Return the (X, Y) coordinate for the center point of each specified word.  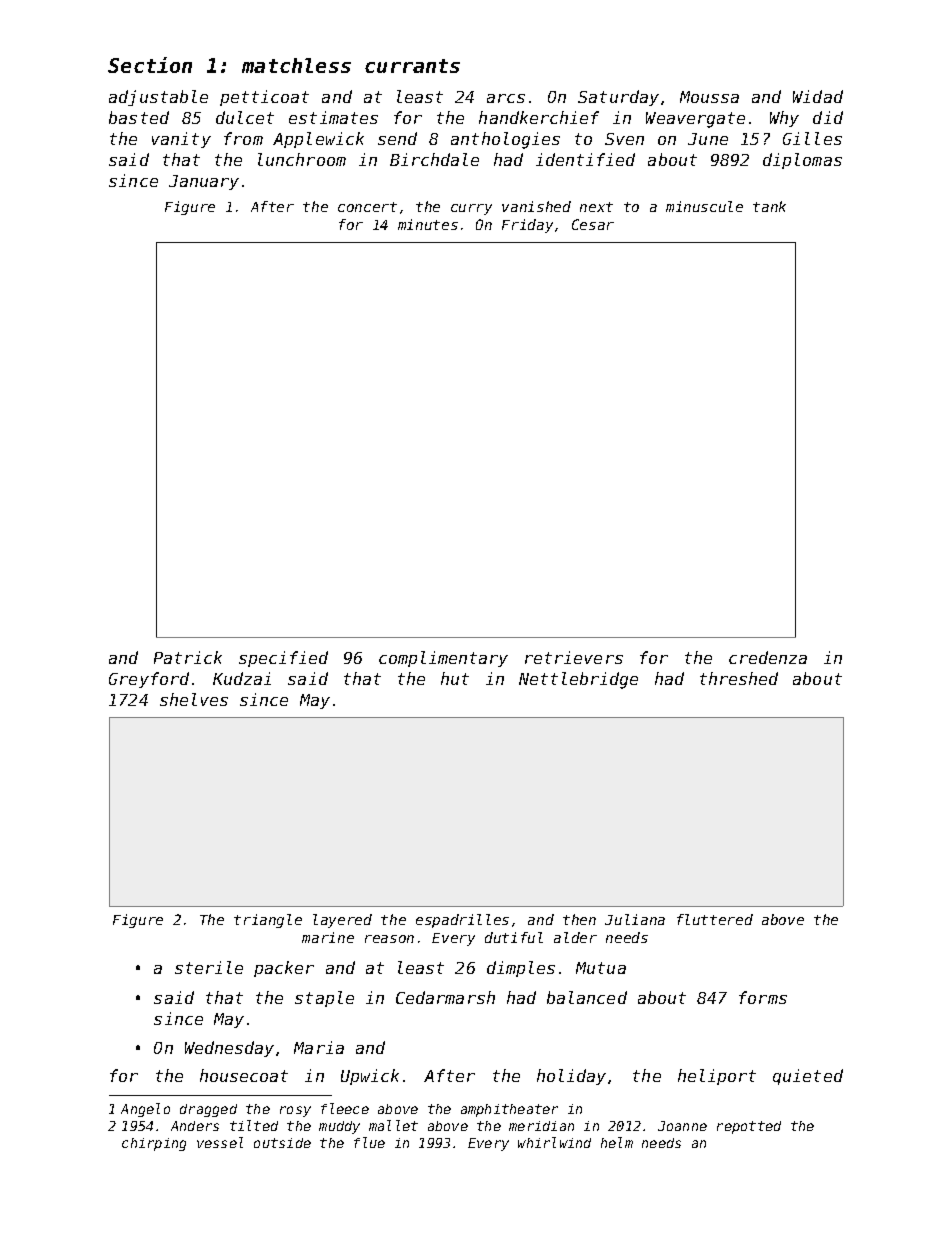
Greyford (149, 680)
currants (412, 66)
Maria (319, 1047)
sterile (209, 967)
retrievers (574, 657)
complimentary (443, 659)
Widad (818, 96)
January (204, 182)
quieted (808, 1077)
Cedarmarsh (445, 997)
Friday (527, 226)
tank (769, 206)
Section (150, 65)
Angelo (145, 1110)
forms (763, 997)
